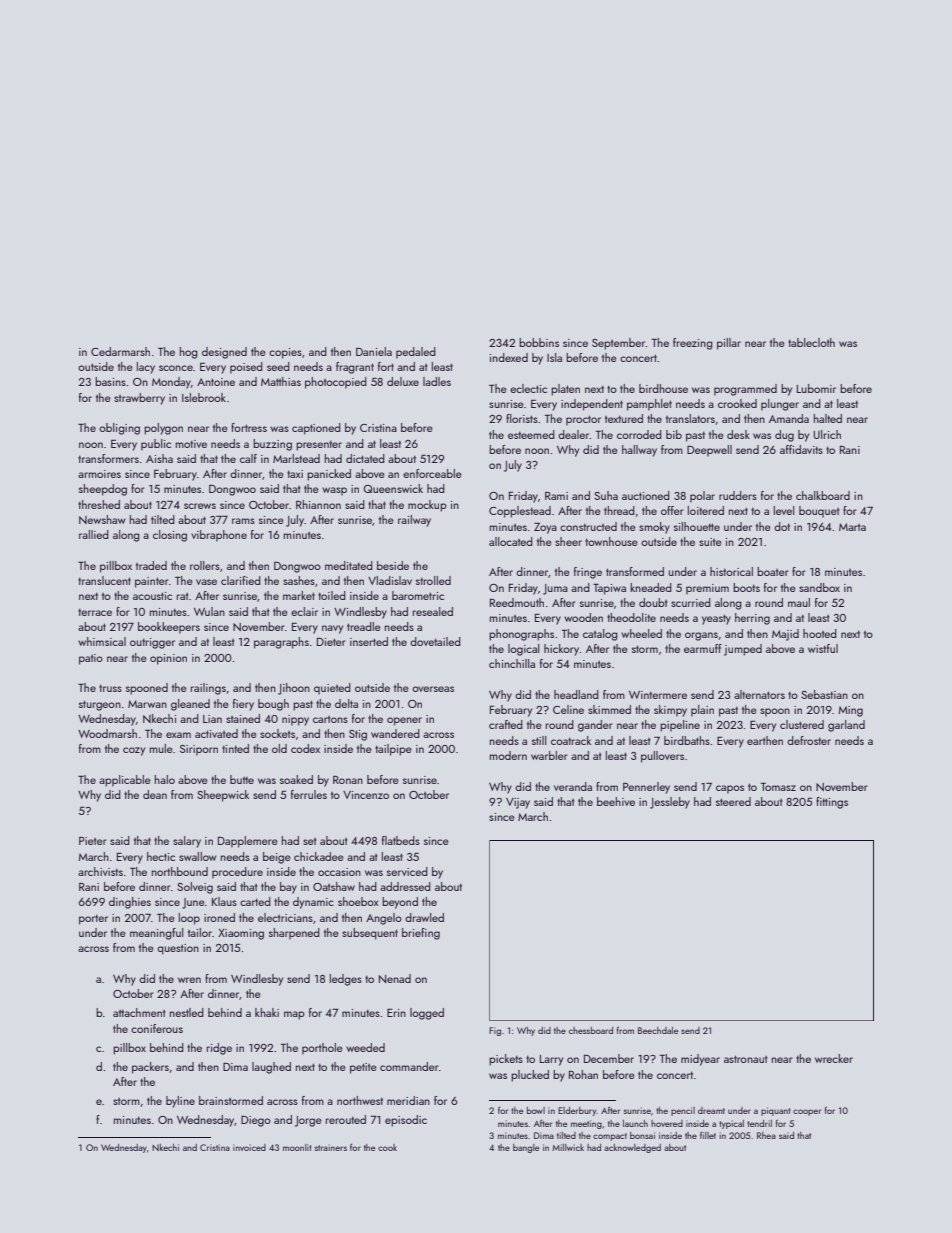 This screenshot has height=1233, width=952. What do you see at coordinates (433, 689) in the screenshot?
I see `overseas` at bounding box center [433, 689].
